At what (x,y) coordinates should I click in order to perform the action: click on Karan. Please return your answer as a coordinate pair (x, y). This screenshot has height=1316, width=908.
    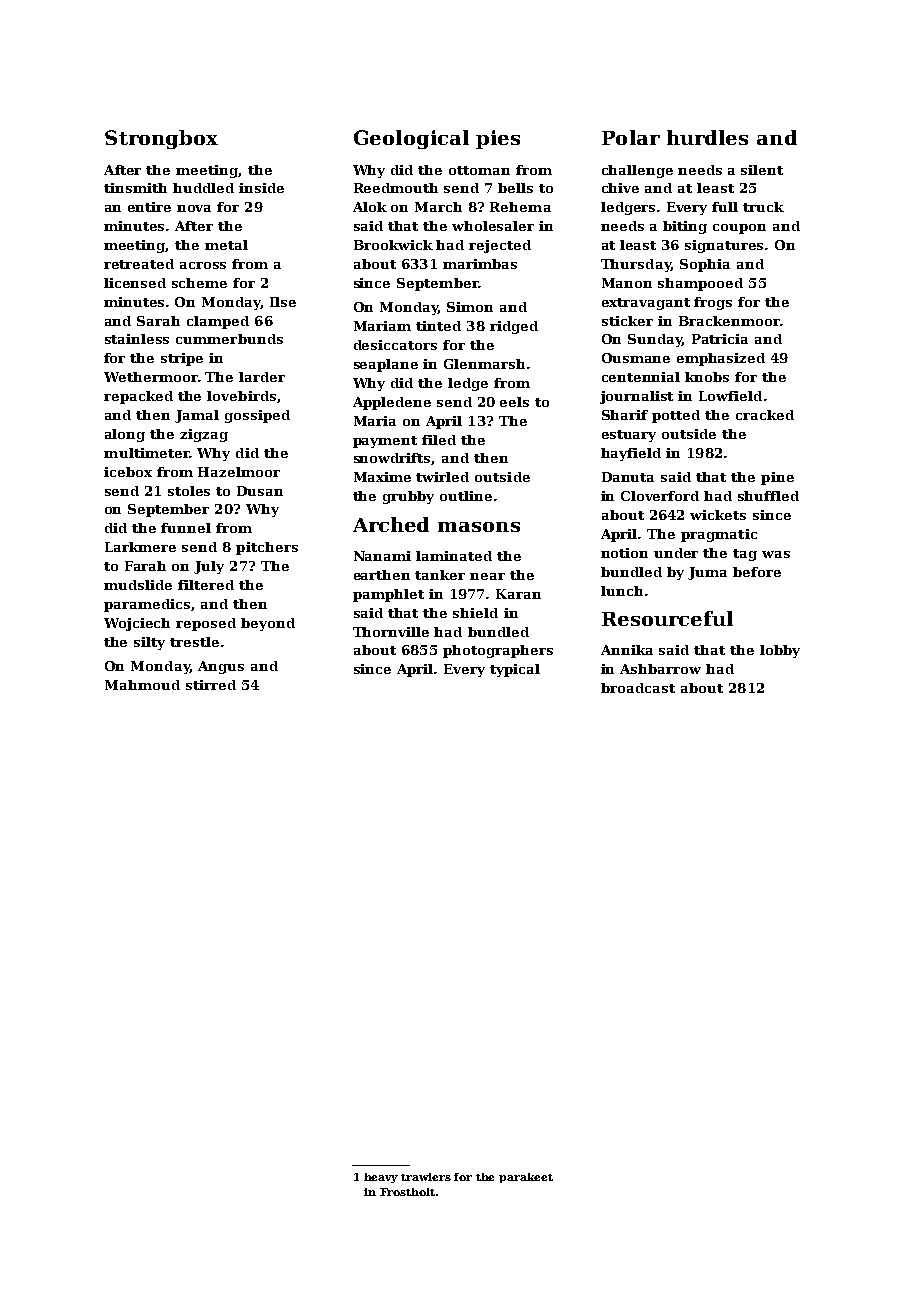
    Looking at the image, I should click on (518, 594).
